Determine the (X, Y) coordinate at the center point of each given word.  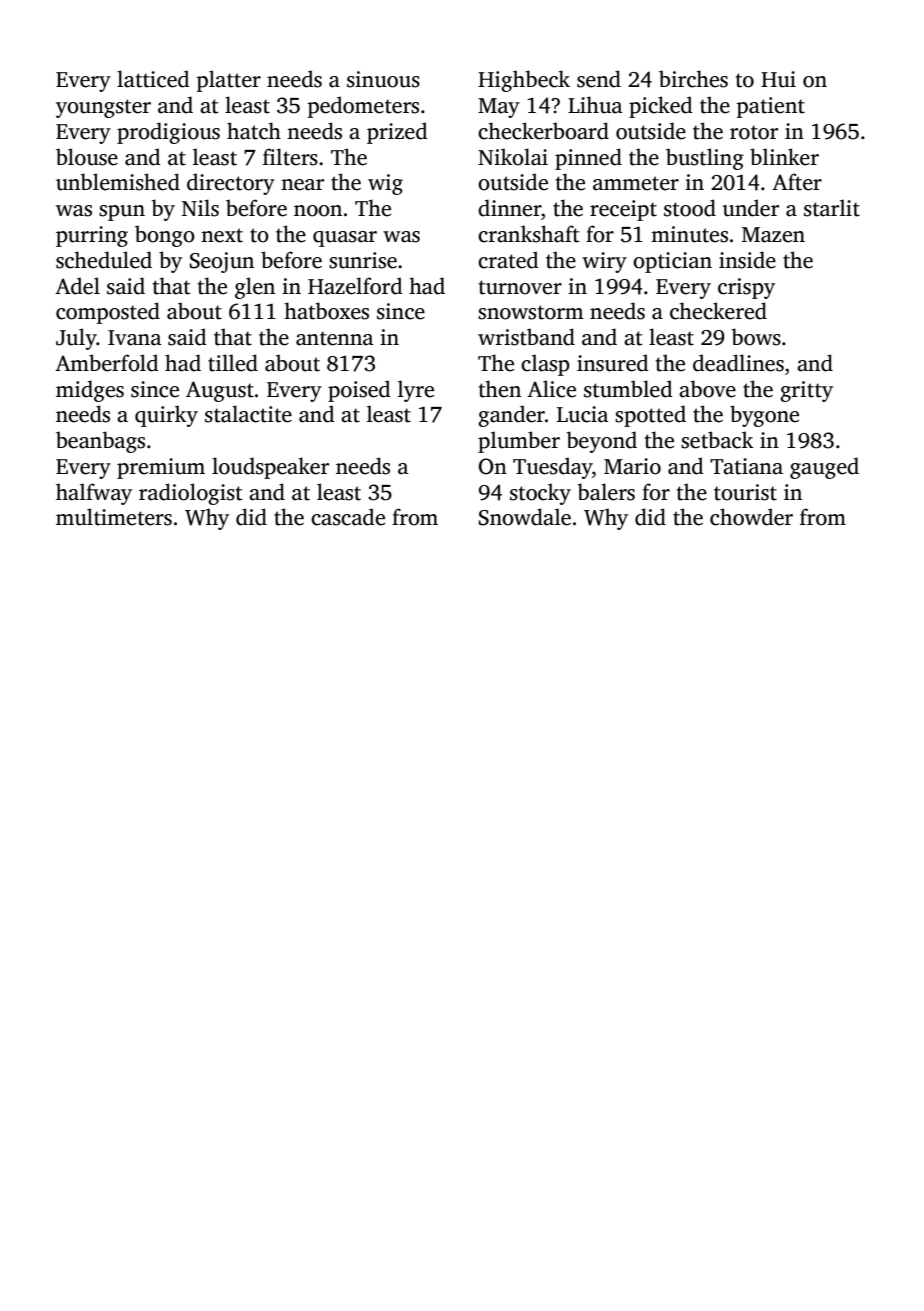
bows (756, 337)
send (599, 79)
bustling (705, 159)
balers (606, 492)
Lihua (595, 105)
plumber (519, 442)
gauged (824, 468)
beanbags (100, 442)
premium (161, 468)
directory (231, 184)
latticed (153, 79)
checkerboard (543, 131)
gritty (806, 391)
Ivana (135, 338)
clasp (545, 365)
